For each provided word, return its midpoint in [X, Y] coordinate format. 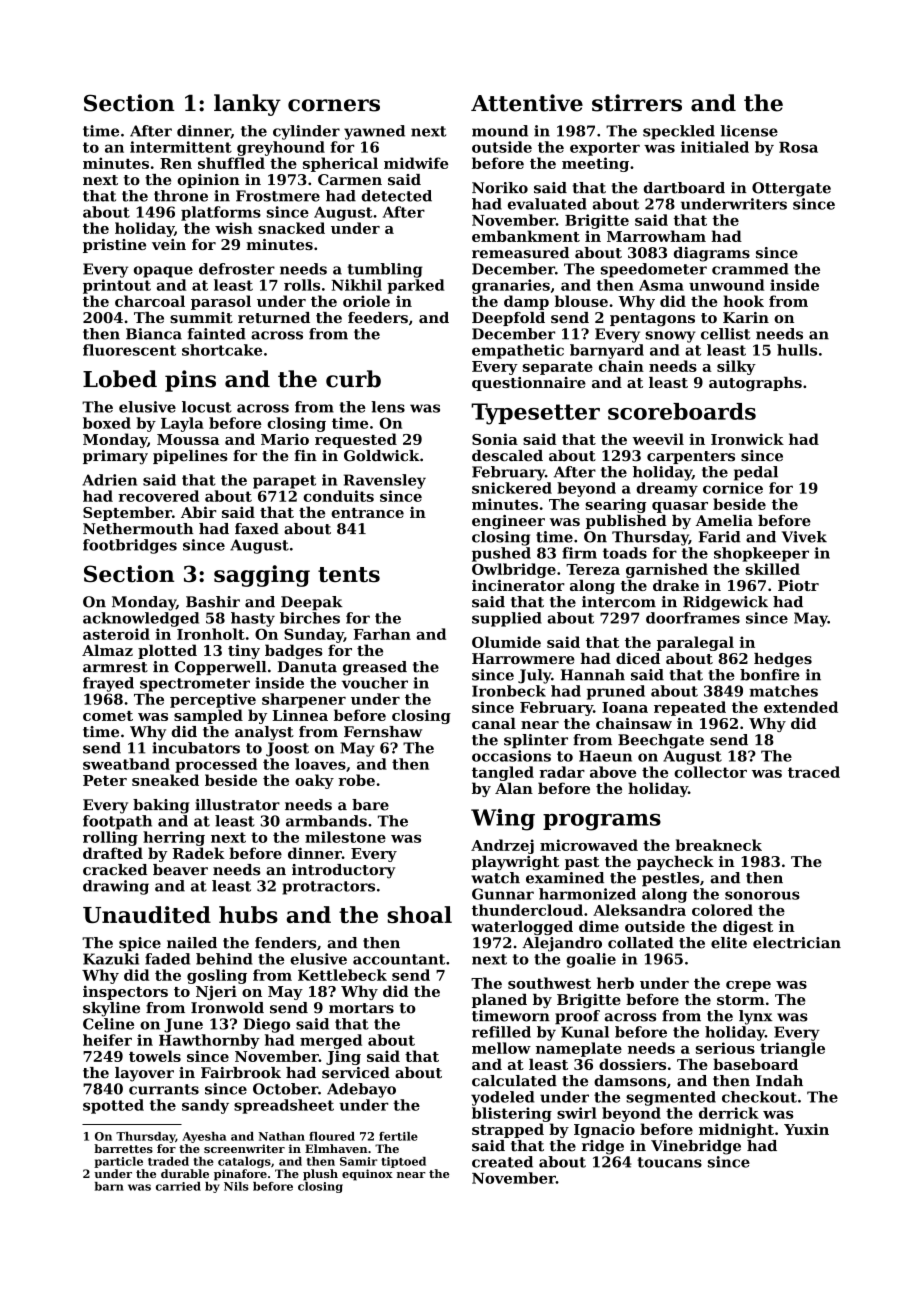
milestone [345, 837]
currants [164, 1089]
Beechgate [661, 741]
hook [743, 301]
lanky [247, 105]
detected [396, 196]
